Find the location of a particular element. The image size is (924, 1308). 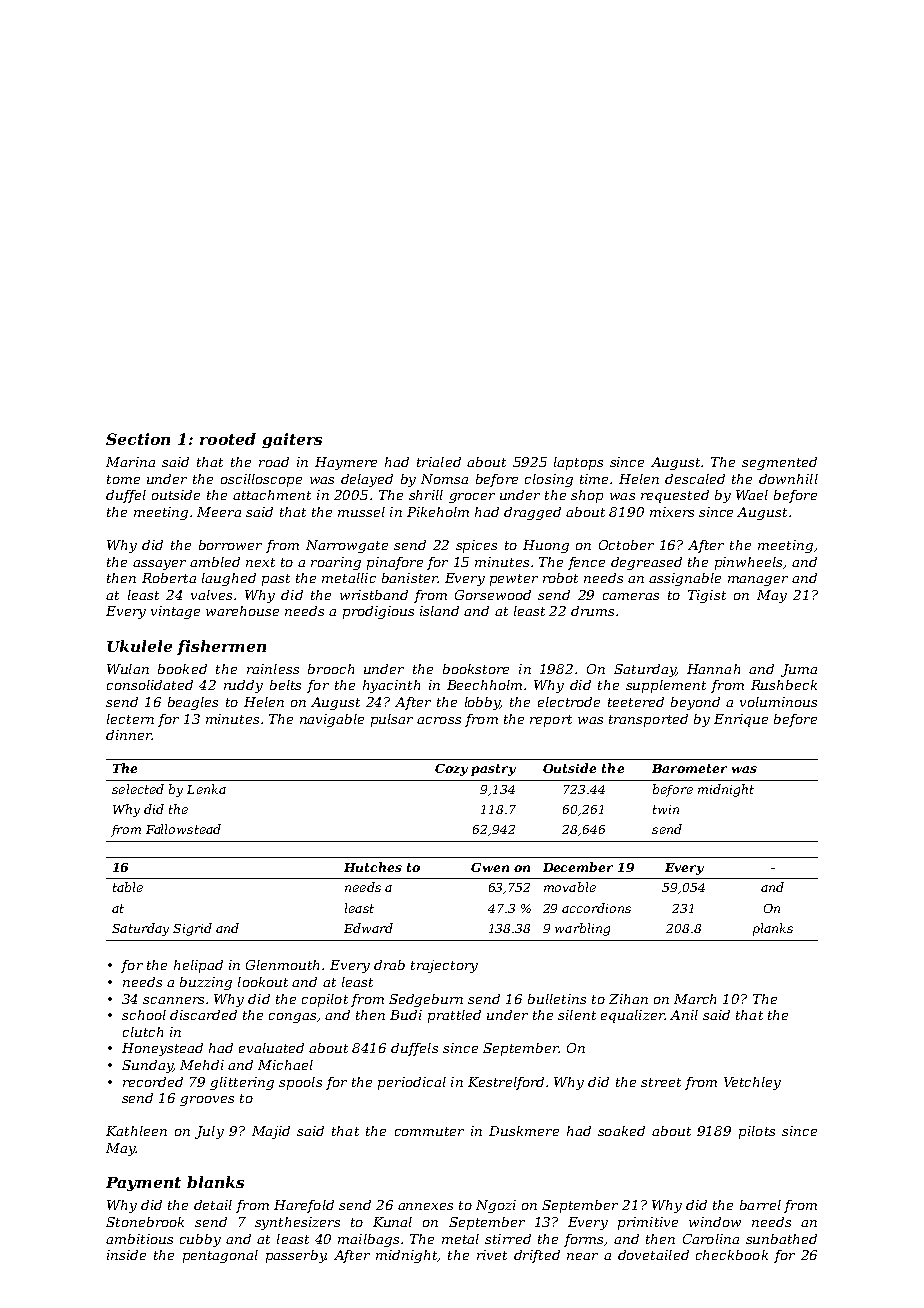

rooted is located at coordinates (228, 439).
